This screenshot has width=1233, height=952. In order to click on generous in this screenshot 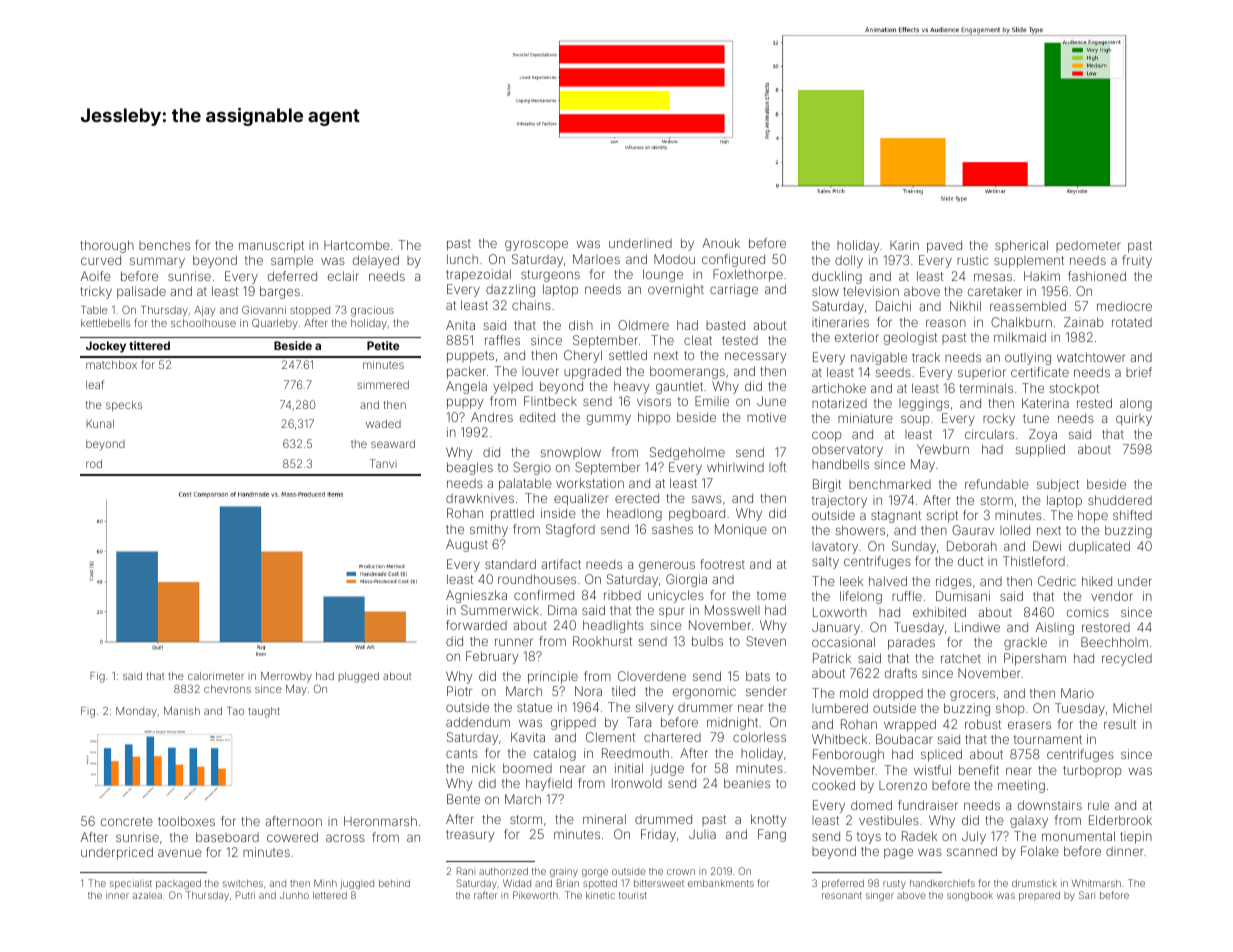, I will do `click(667, 566)`.
